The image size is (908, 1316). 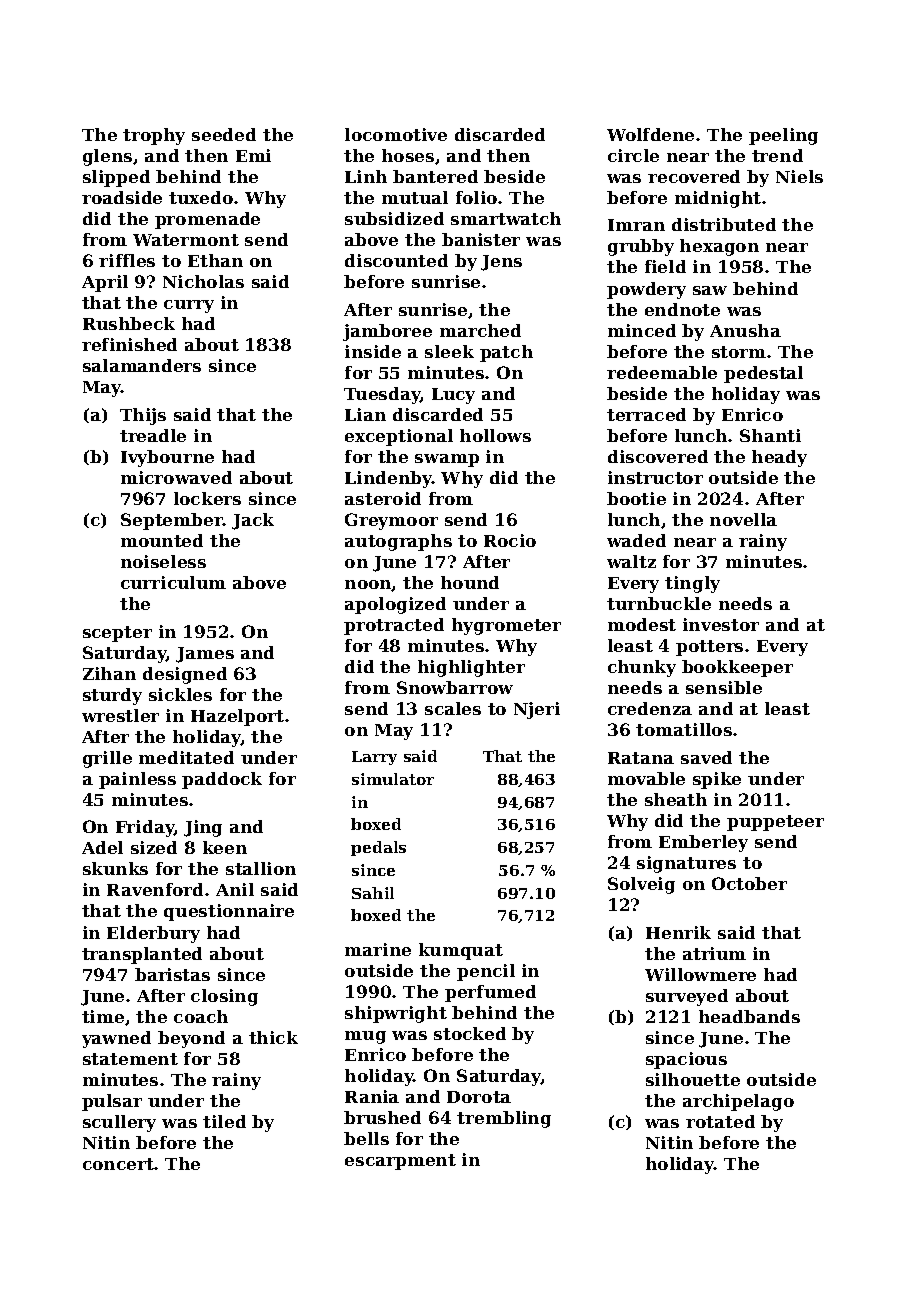 I want to click on protracted, so click(x=394, y=626).
